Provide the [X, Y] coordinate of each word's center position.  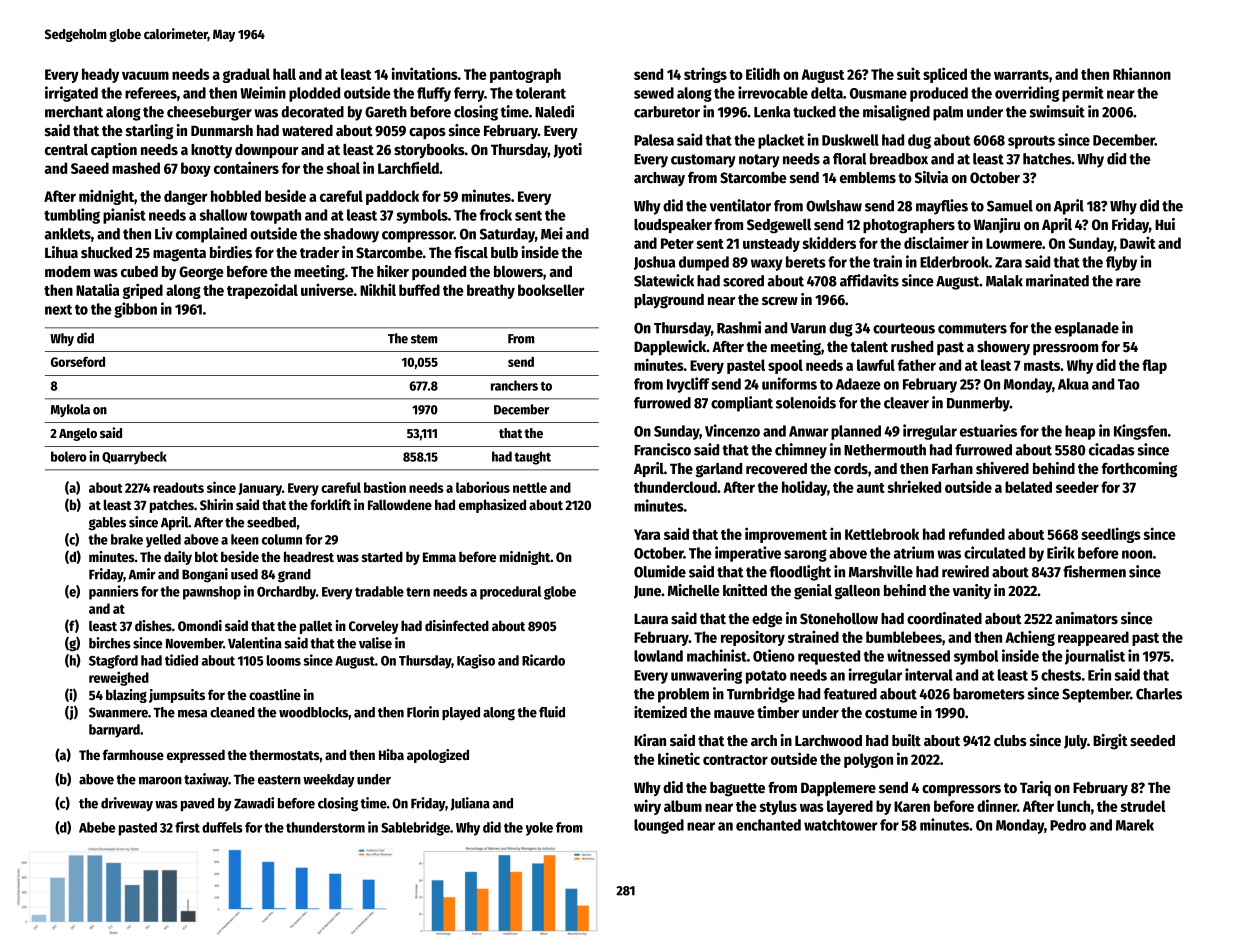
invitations [425, 73]
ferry [469, 94]
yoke [539, 829]
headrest [309, 556]
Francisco [662, 449]
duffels [222, 827]
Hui [1165, 224]
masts [1042, 366]
